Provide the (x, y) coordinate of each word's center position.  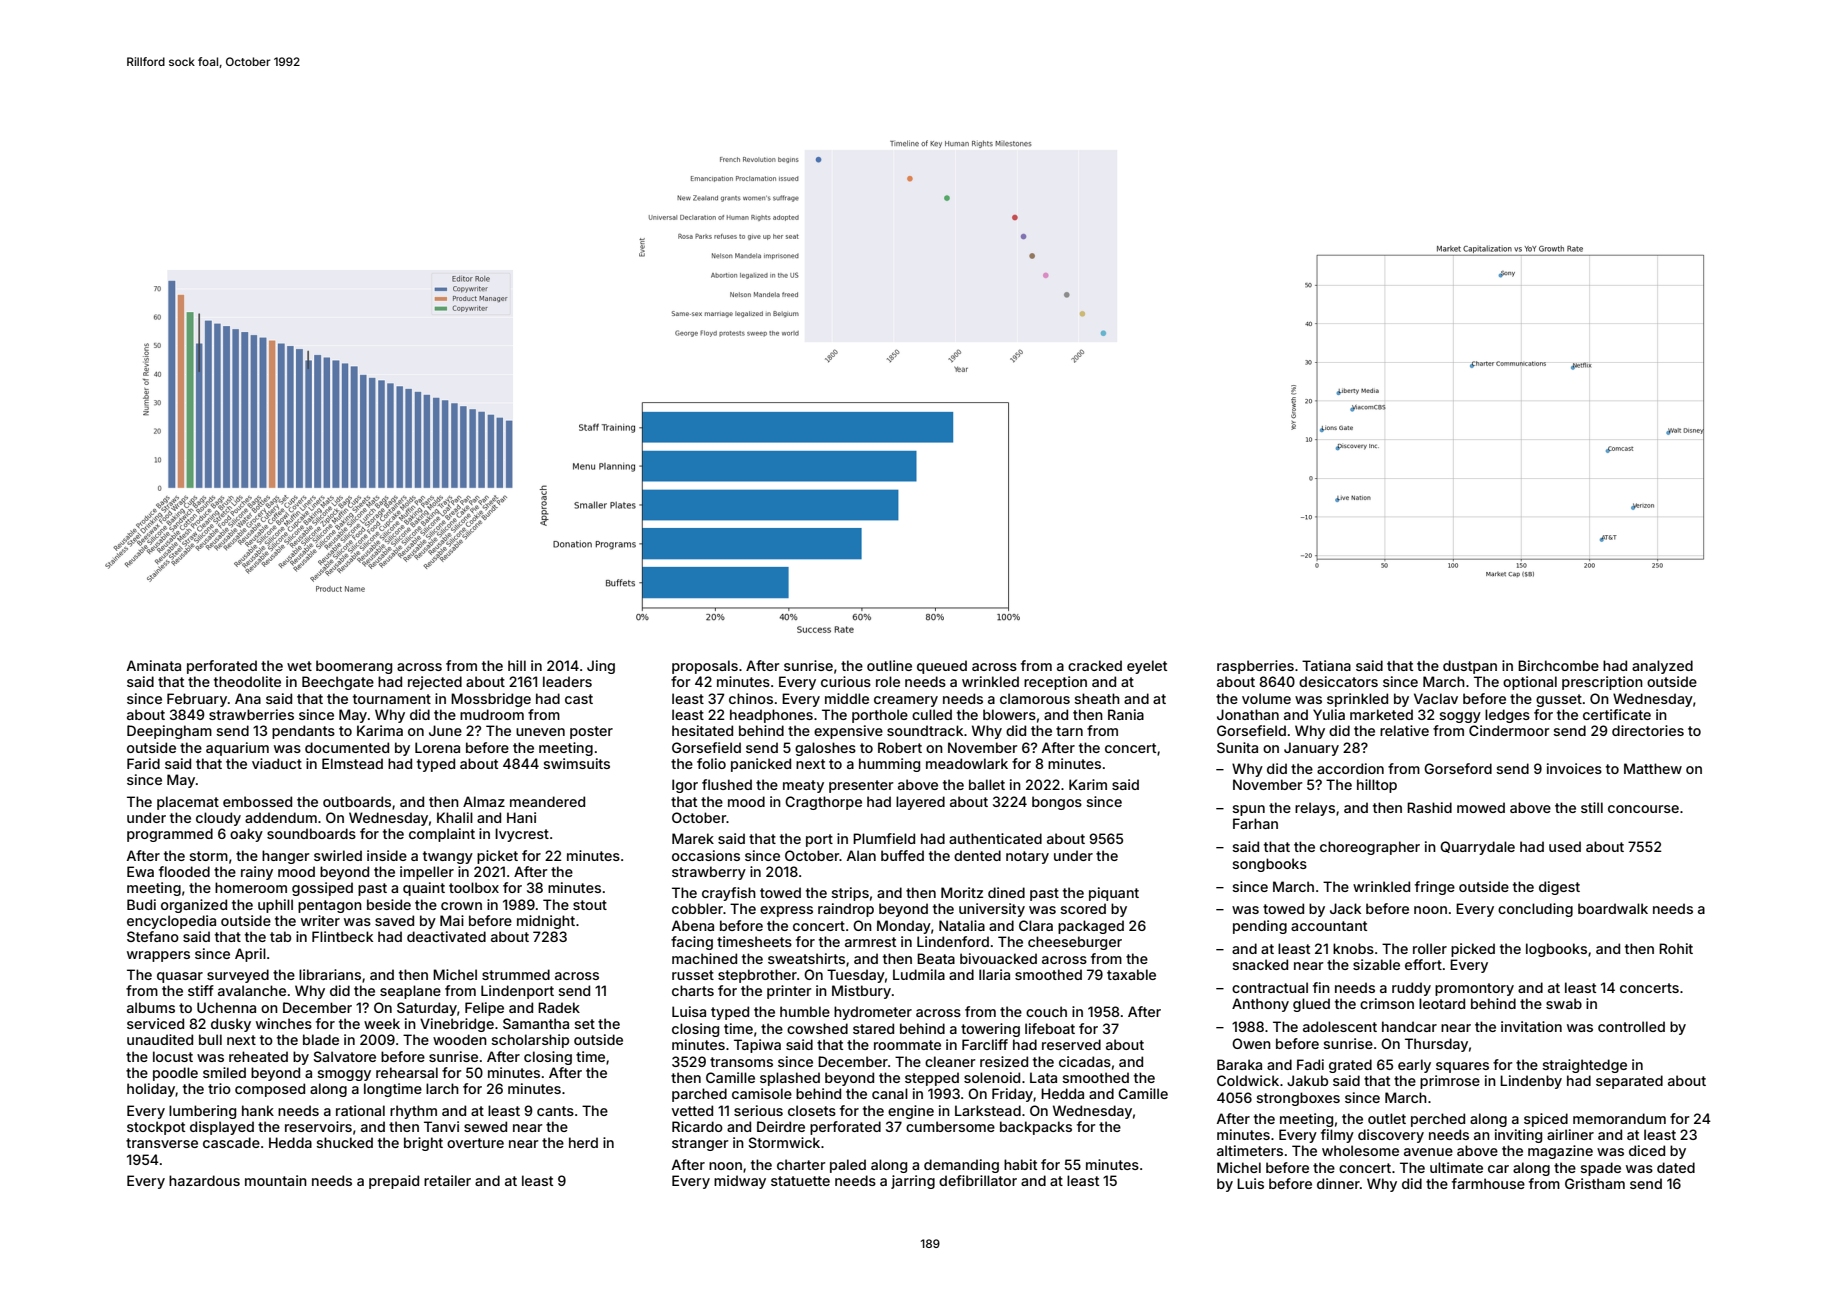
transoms (741, 1062)
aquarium (237, 749)
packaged (1091, 927)
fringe (1435, 888)
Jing (601, 667)
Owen (1251, 1043)
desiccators (1338, 681)
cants (555, 1111)
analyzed (1662, 667)
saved (394, 920)
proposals (705, 667)
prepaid (394, 1182)
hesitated (702, 730)
